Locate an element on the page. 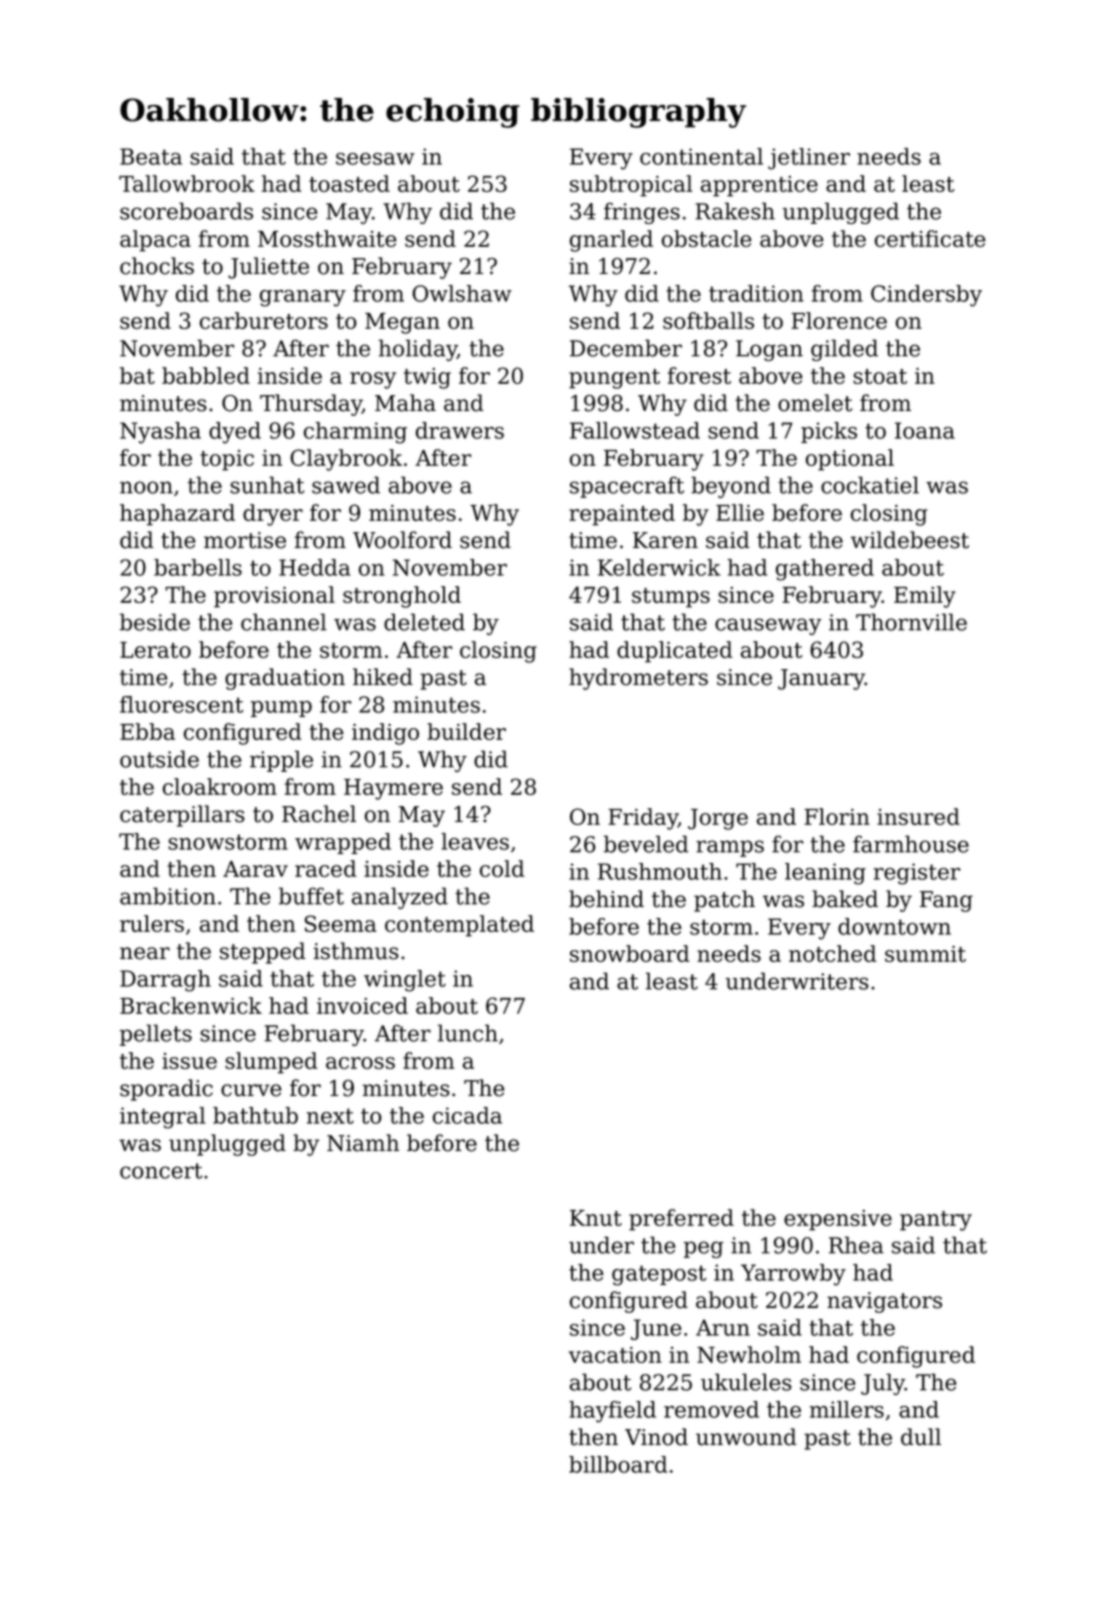 Image resolution: width=1107 pixels, height=1604 pixels. repainted is located at coordinates (622, 515).
